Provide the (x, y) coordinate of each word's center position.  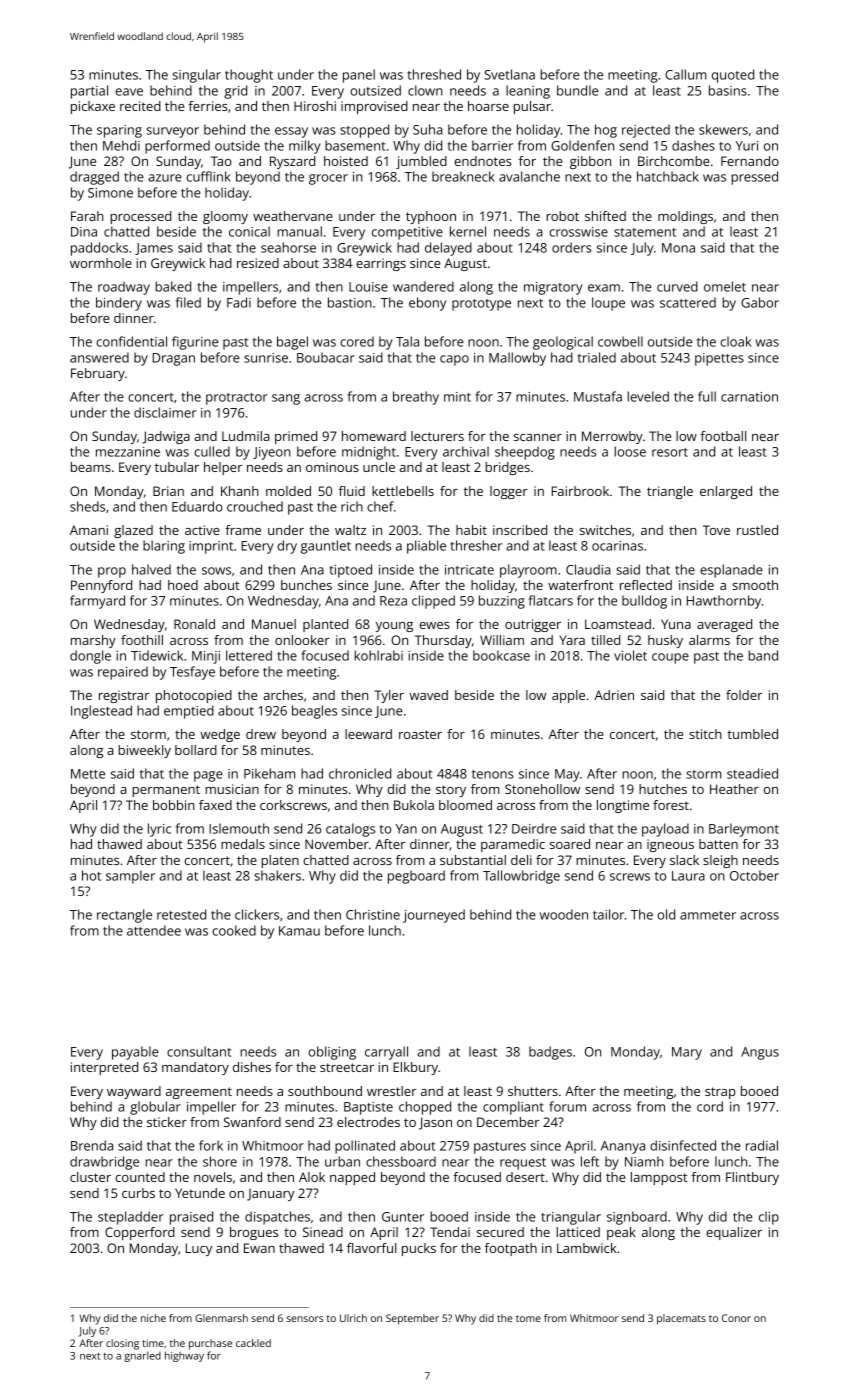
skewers (723, 129)
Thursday (443, 641)
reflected (646, 585)
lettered (249, 655)
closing (122, 1344)
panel (359, 76)
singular (197, 76)
